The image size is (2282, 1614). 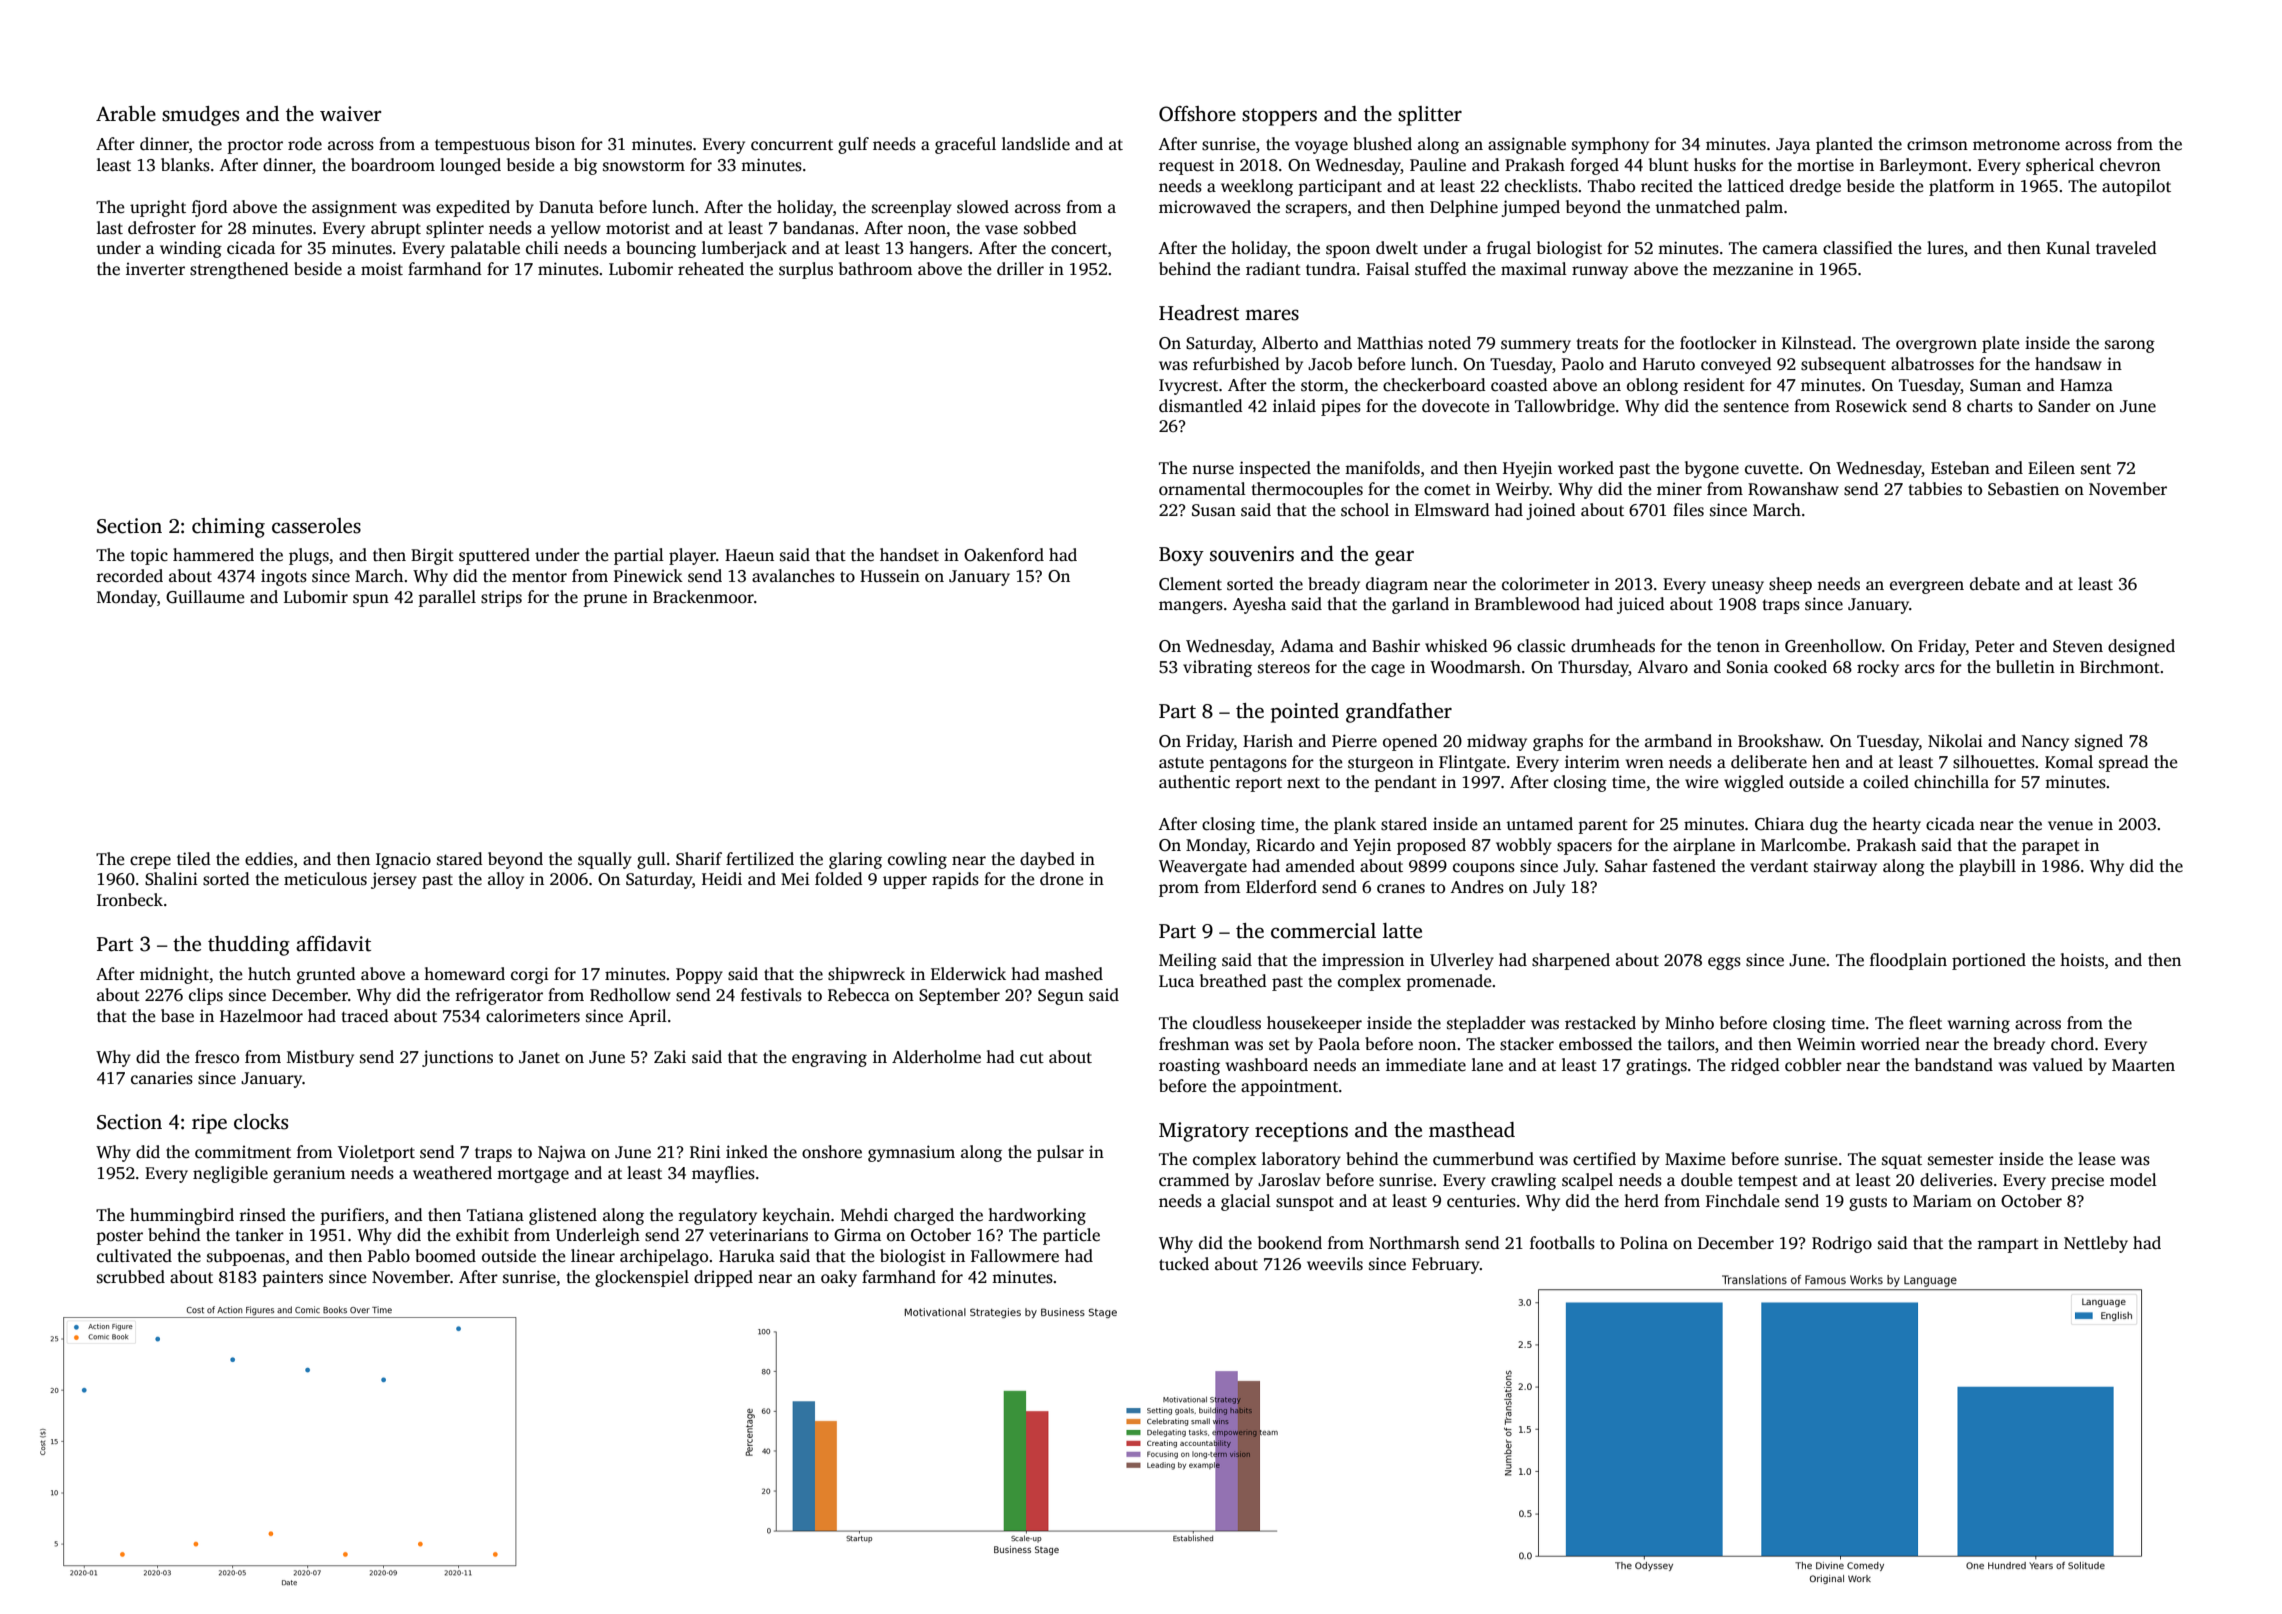 I want to click on gulf, so click(x=853, y=145).
